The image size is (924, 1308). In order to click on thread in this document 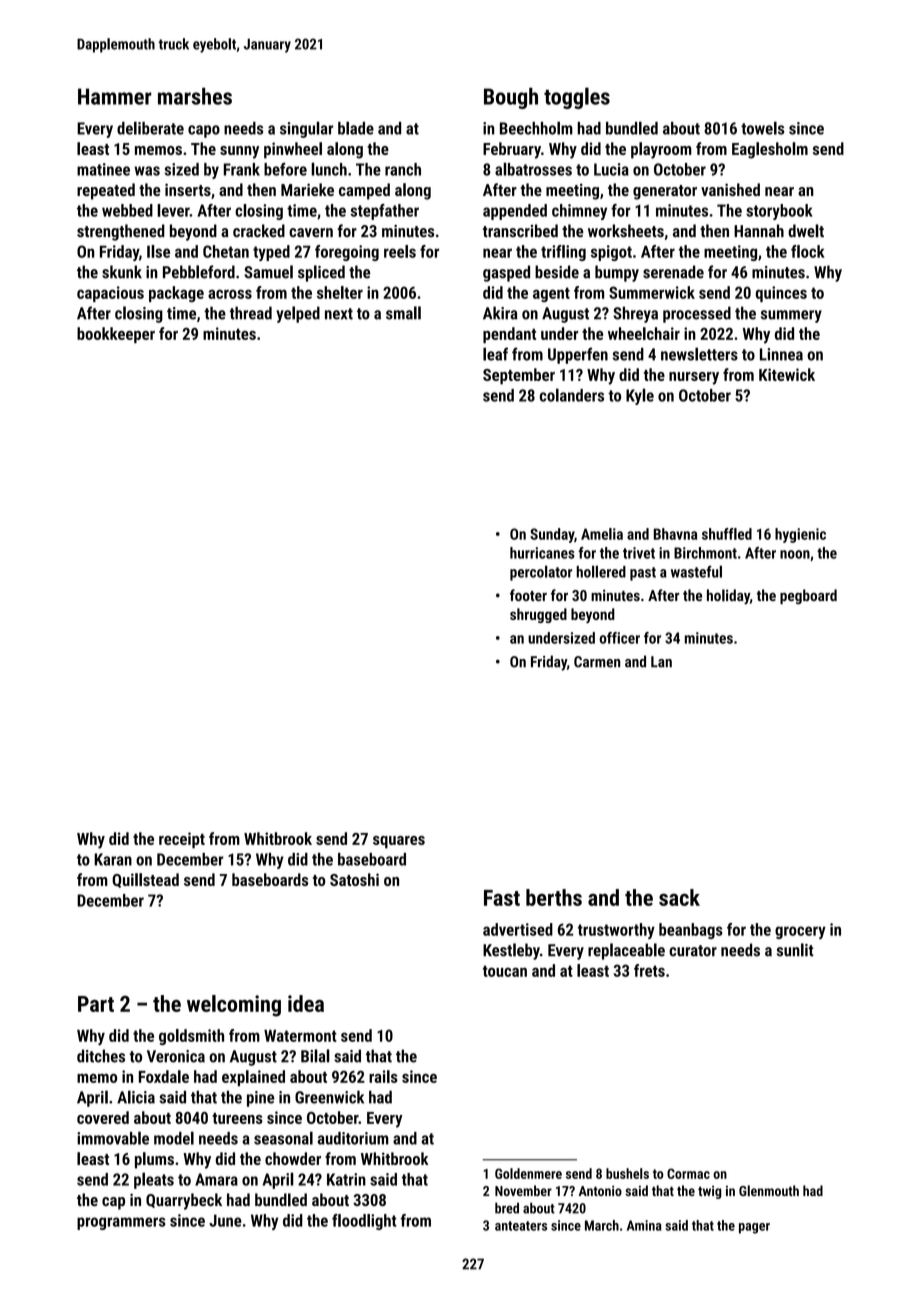, I will do `click(251, 313)`.
